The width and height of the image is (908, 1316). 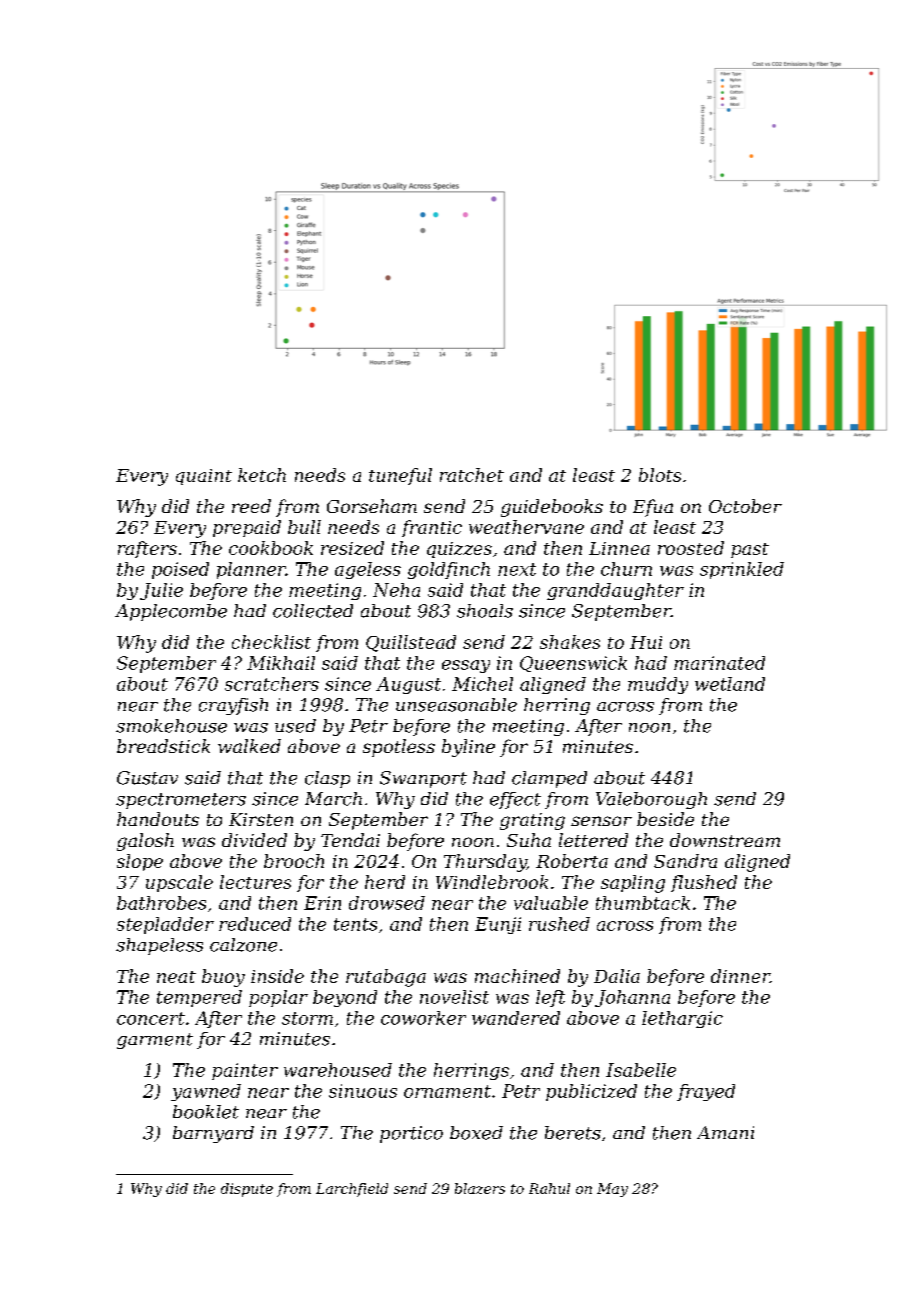 I want to click on Rahul, so click(x=549, y=1188).
